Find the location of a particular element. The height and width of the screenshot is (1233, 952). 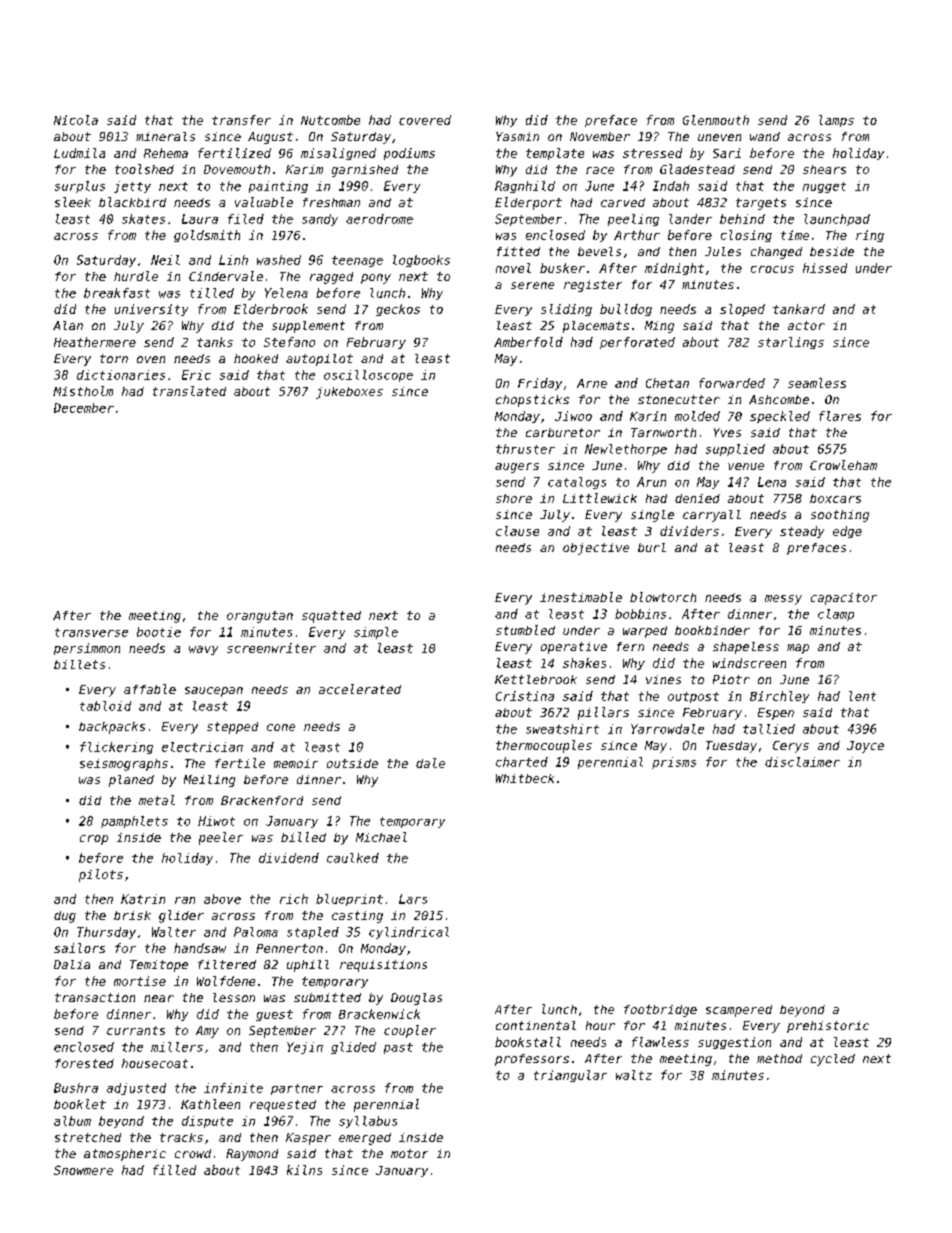

Alan is located at coordinates (68, 325).
